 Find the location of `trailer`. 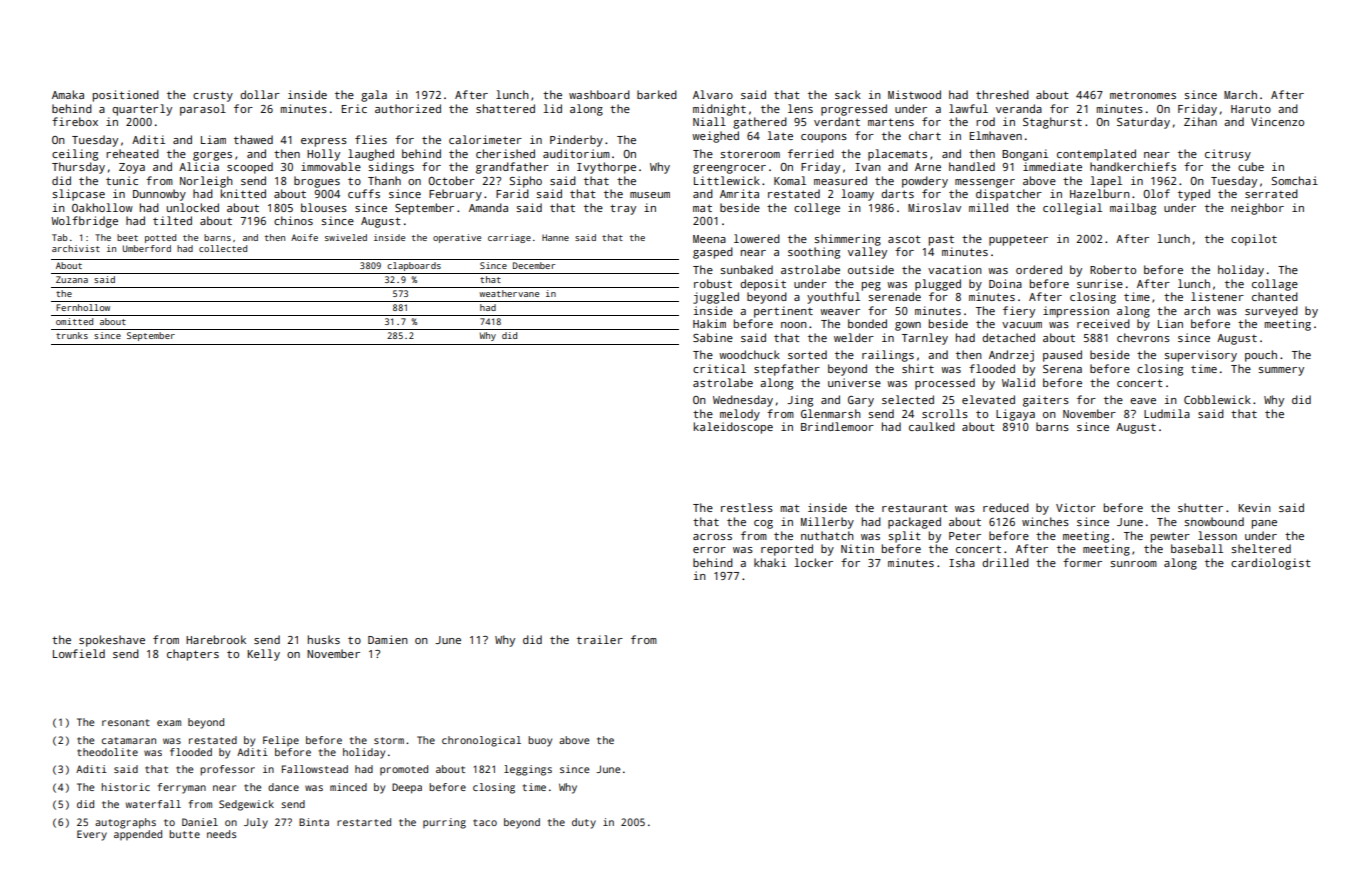

trailer is located at coordinates (600, 639).
